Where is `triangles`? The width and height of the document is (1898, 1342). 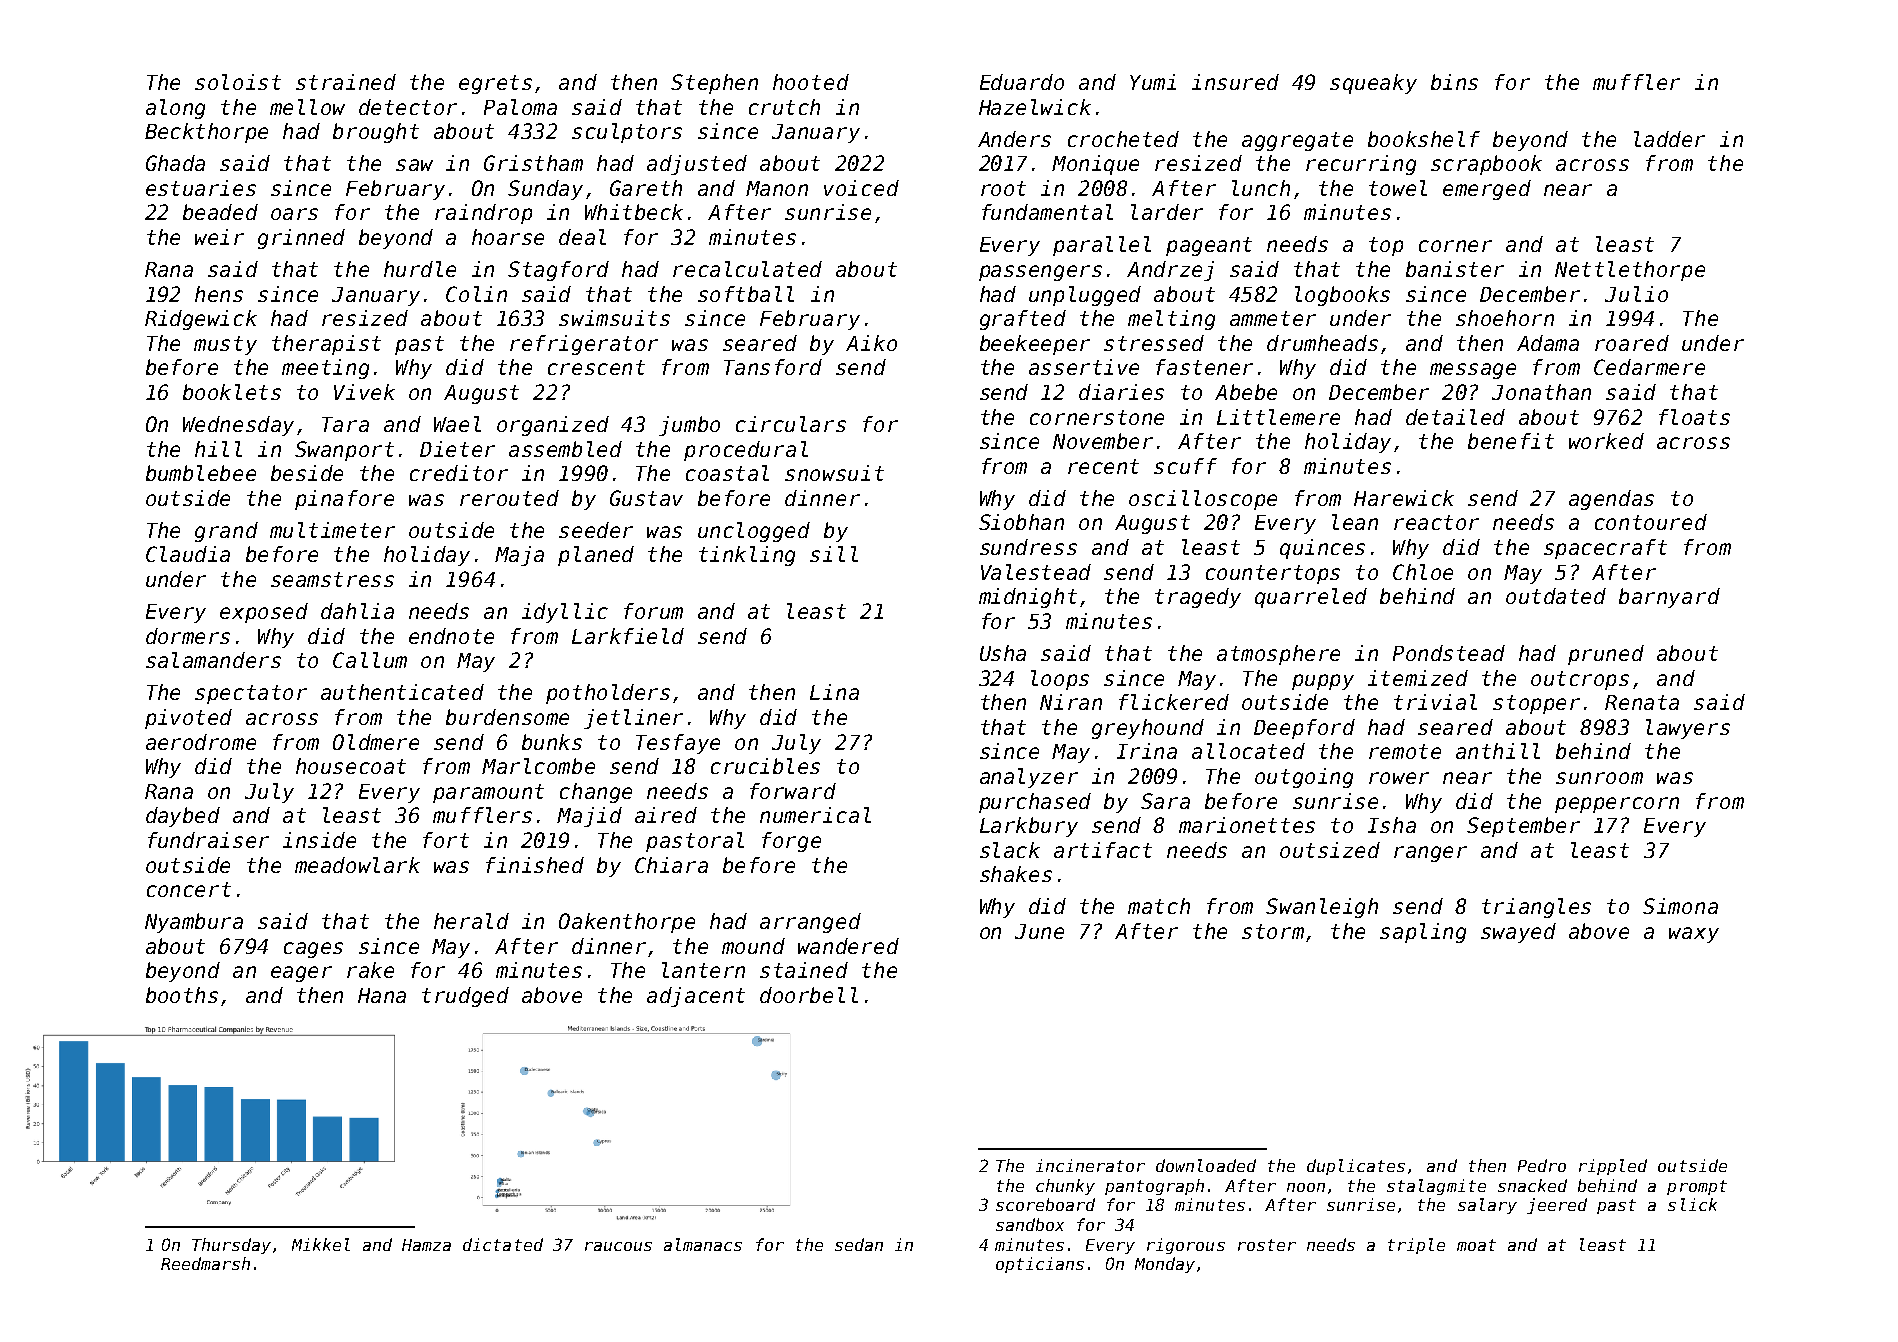
triangles is located at coordinates (1536, 908).
